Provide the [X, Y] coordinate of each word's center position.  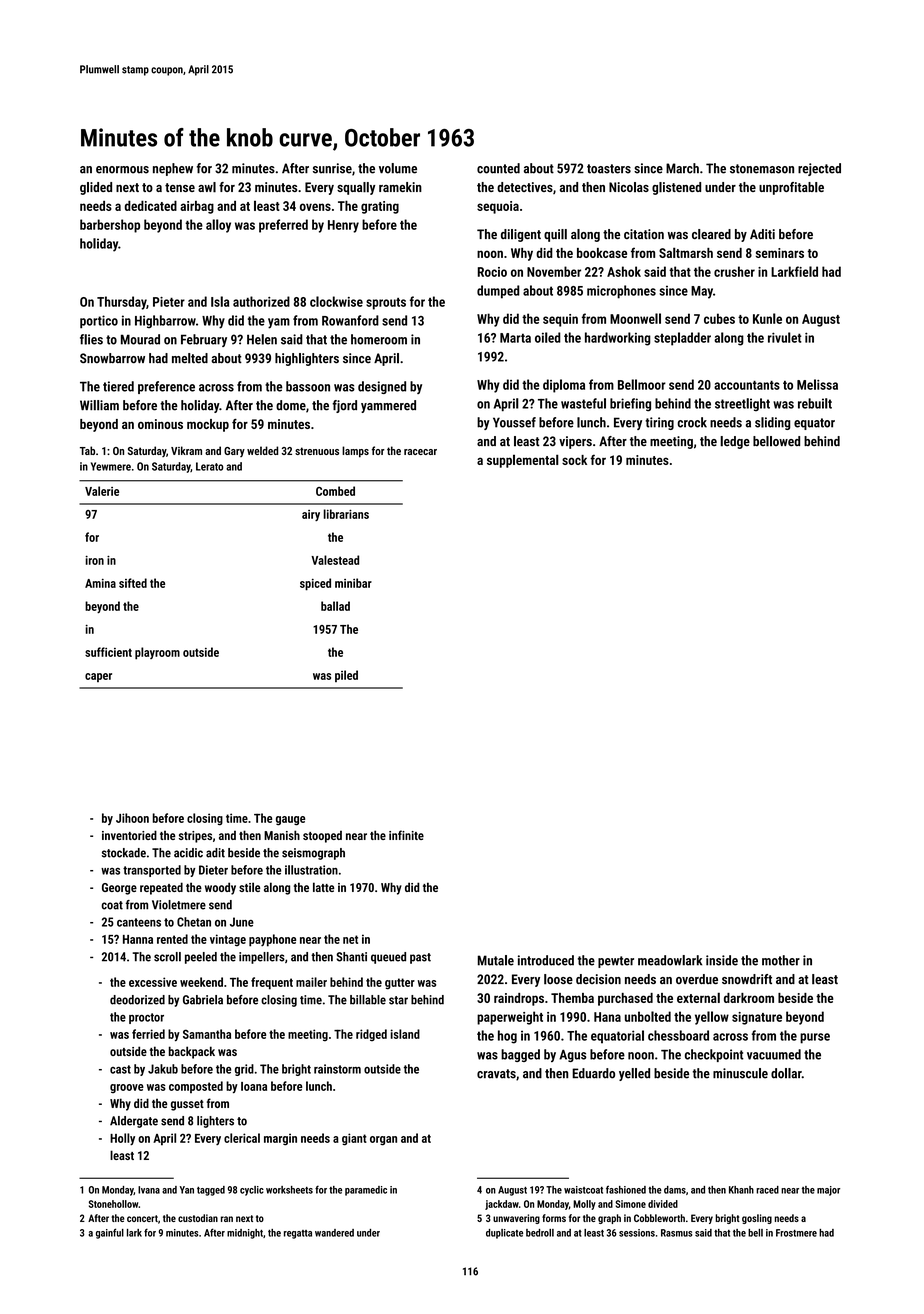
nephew [173, 169]
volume [398, 168]
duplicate [504, 1234]
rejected [819, 169]
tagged [211, 1191]
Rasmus [676, 1233]
